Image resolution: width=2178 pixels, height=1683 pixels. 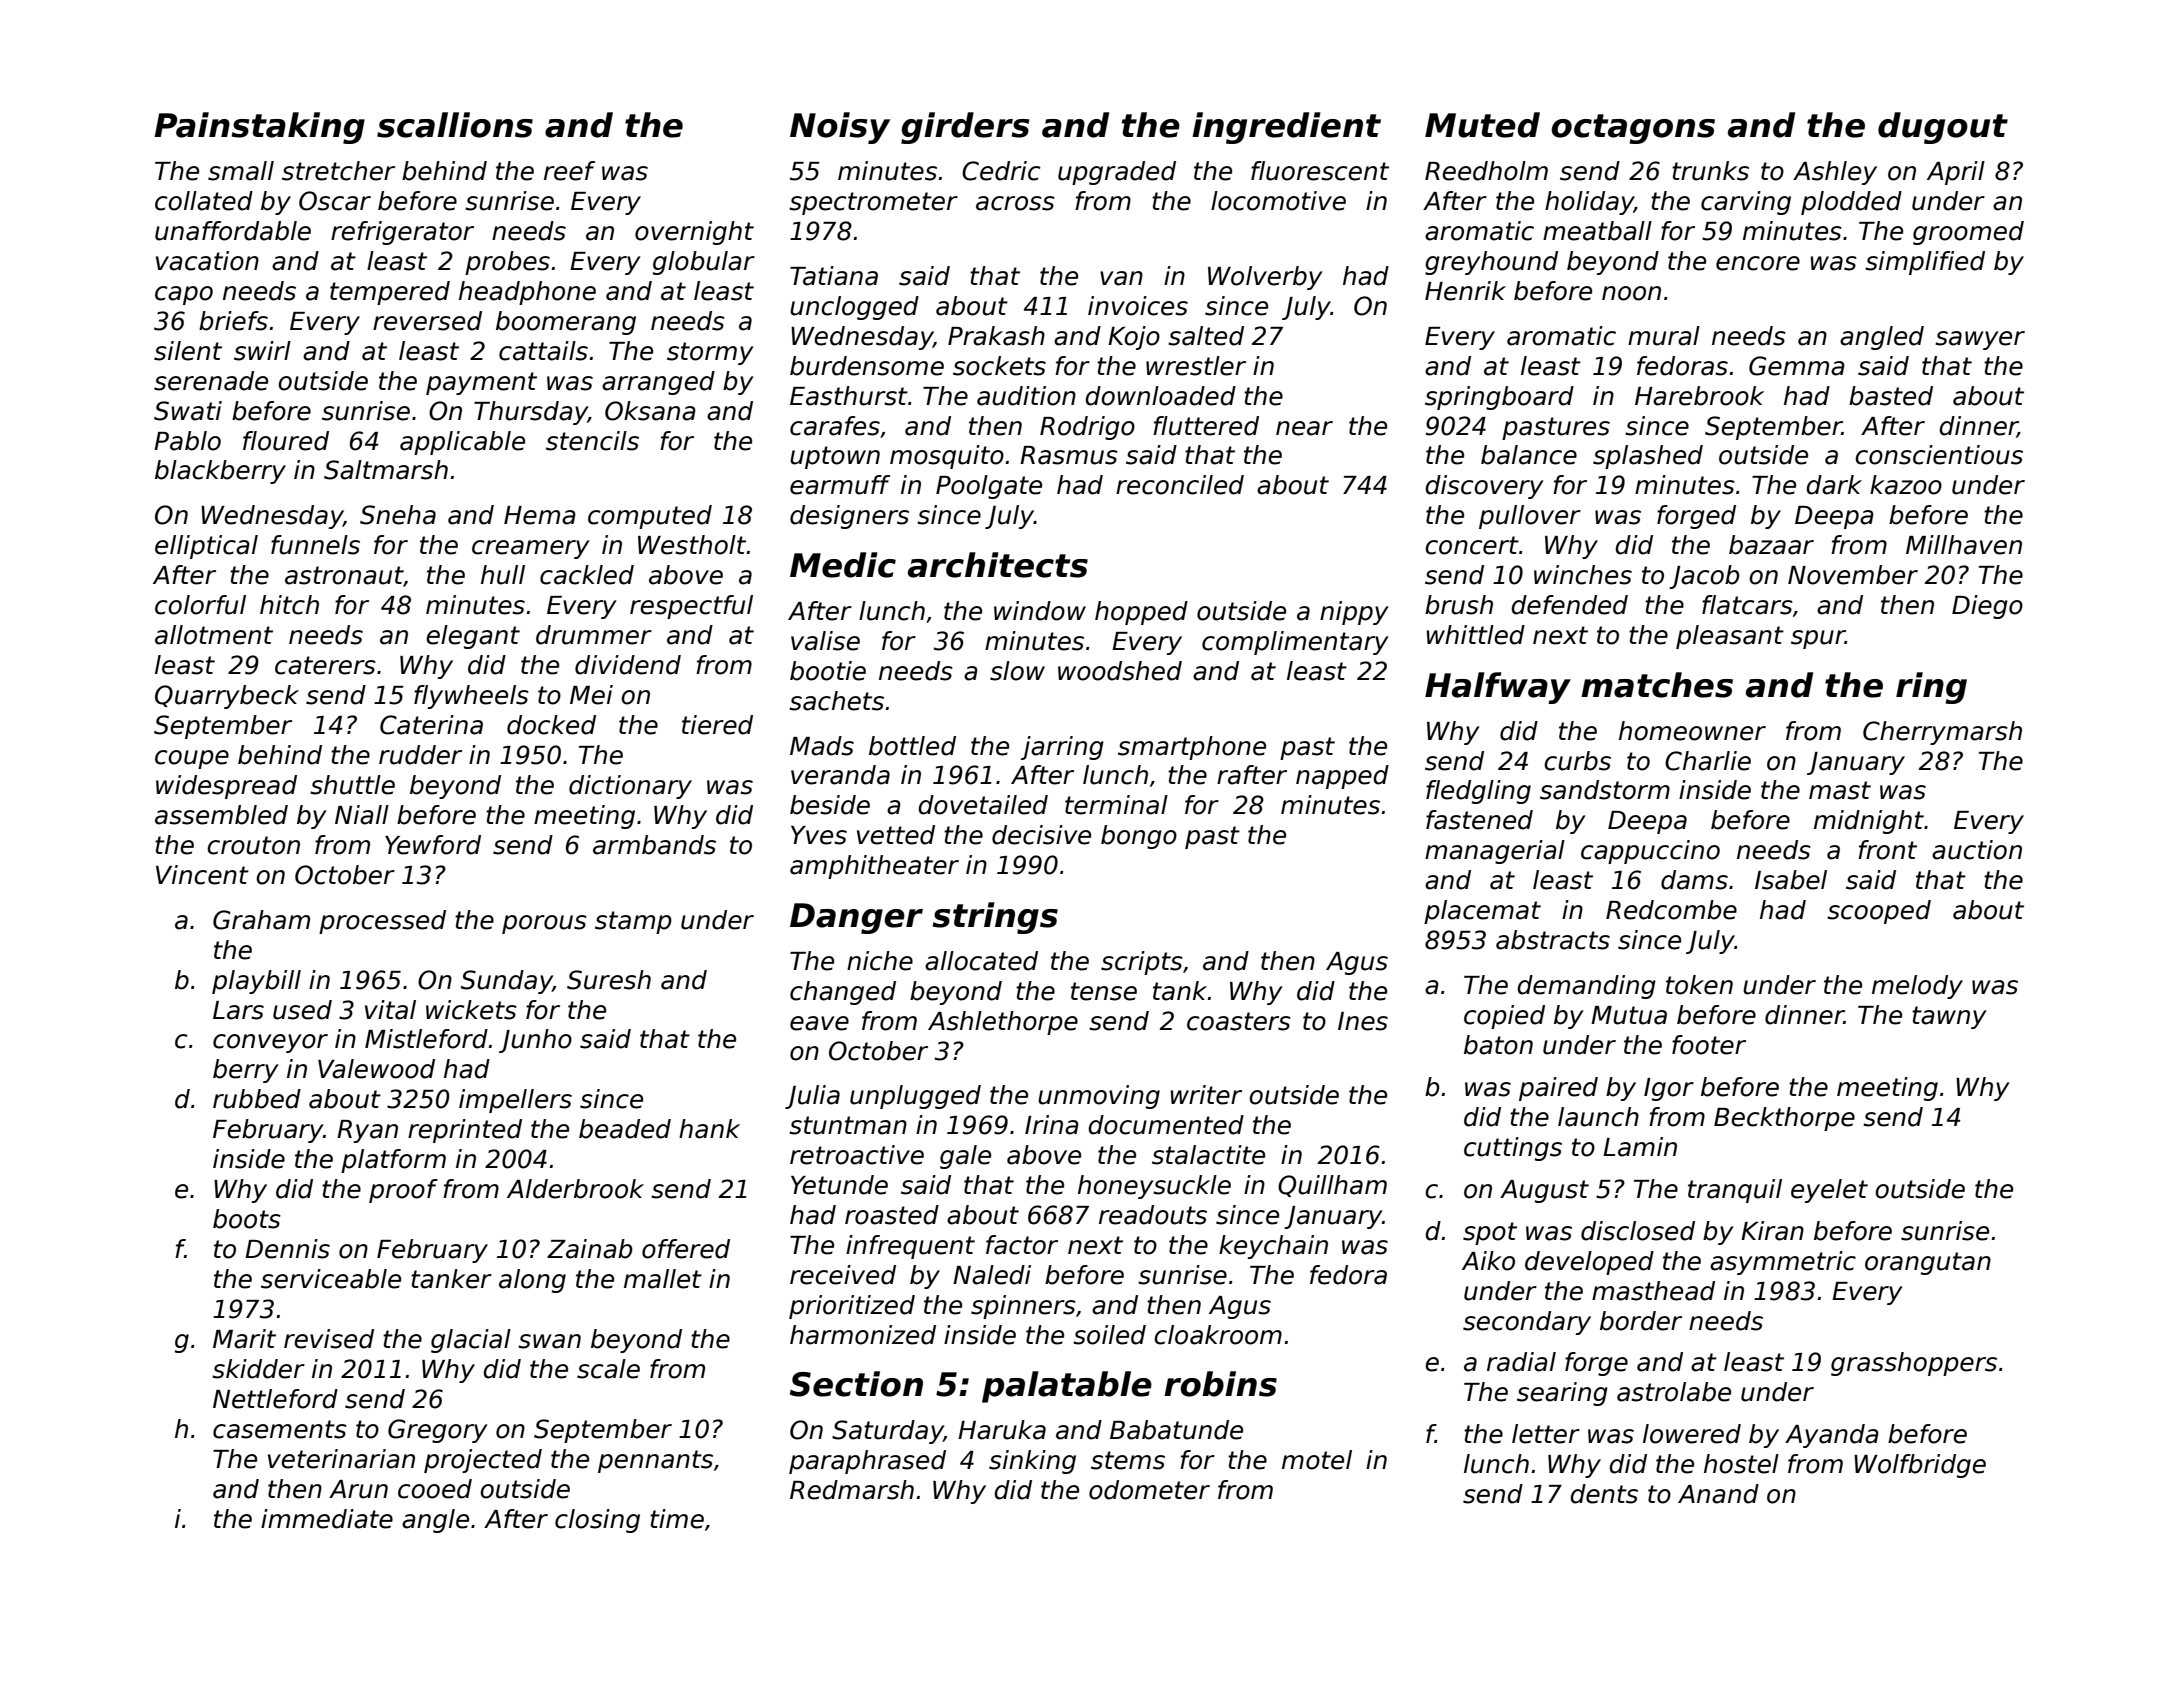 I want to click on dovetailed, so click(x=983, y=805).
